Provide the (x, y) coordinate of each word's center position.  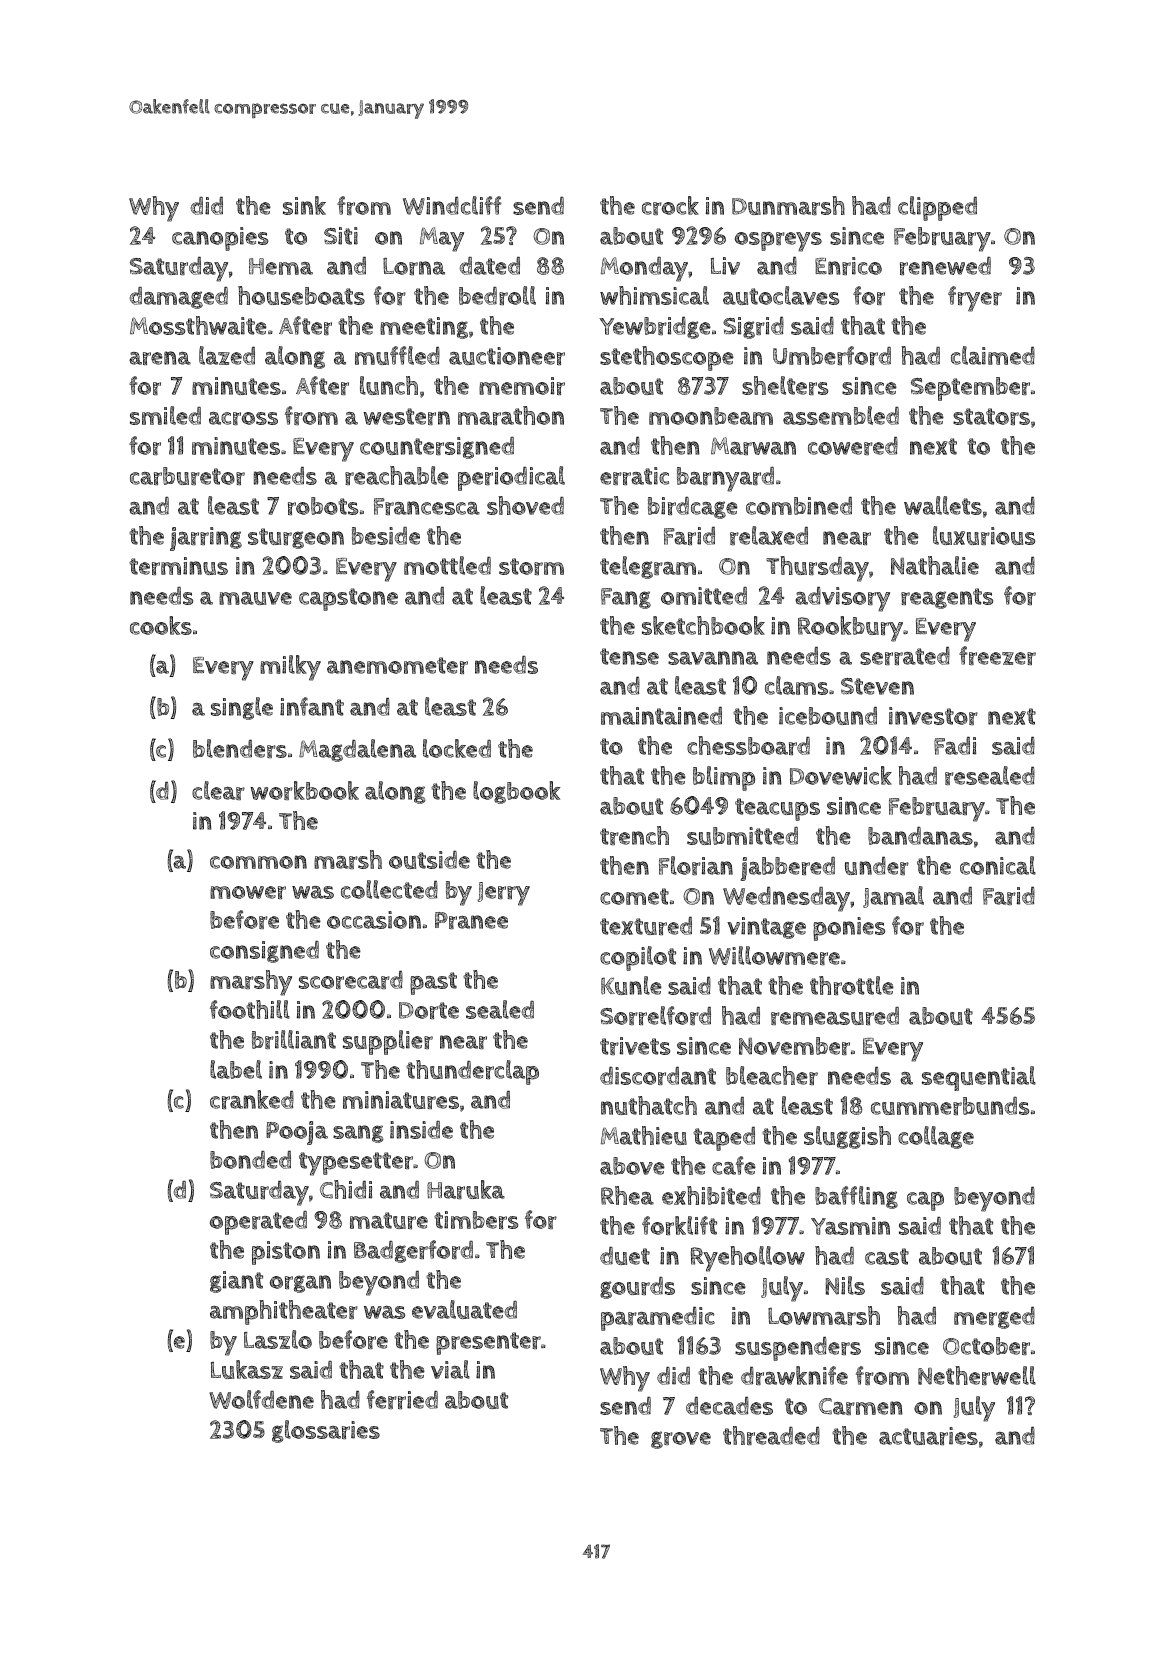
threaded (771, 1435)
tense (629, 656)
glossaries (326, 1431)
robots (323, 506)
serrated (905, 656)
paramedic (658, 1319)
